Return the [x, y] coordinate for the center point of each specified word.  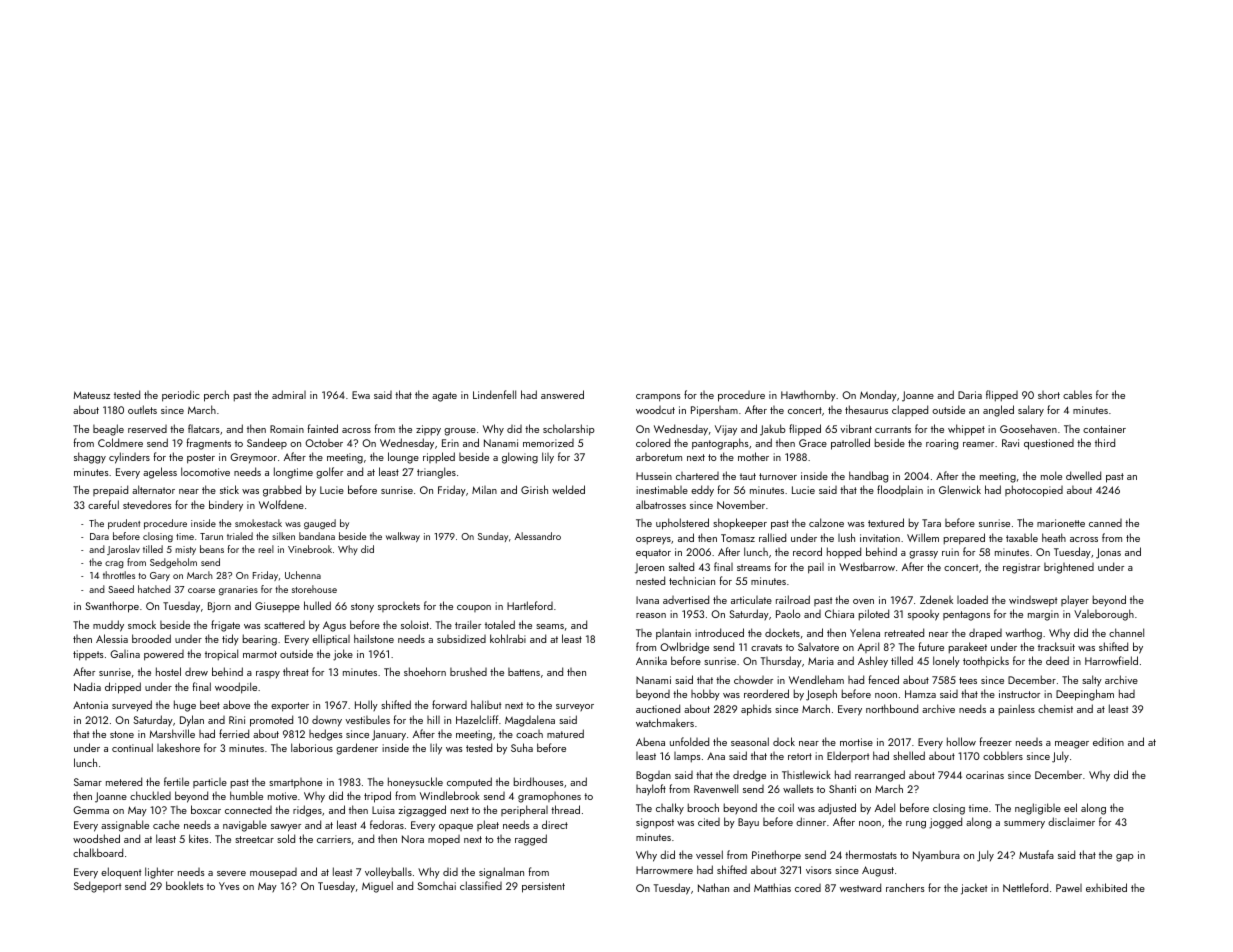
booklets [185, 885]
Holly [366, 705]
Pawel [1069, 888]
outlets [142, 409]
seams [550, 626]
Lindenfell [494, 394]
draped [985, 634]
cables [1077, 394]
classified [481, 885]
